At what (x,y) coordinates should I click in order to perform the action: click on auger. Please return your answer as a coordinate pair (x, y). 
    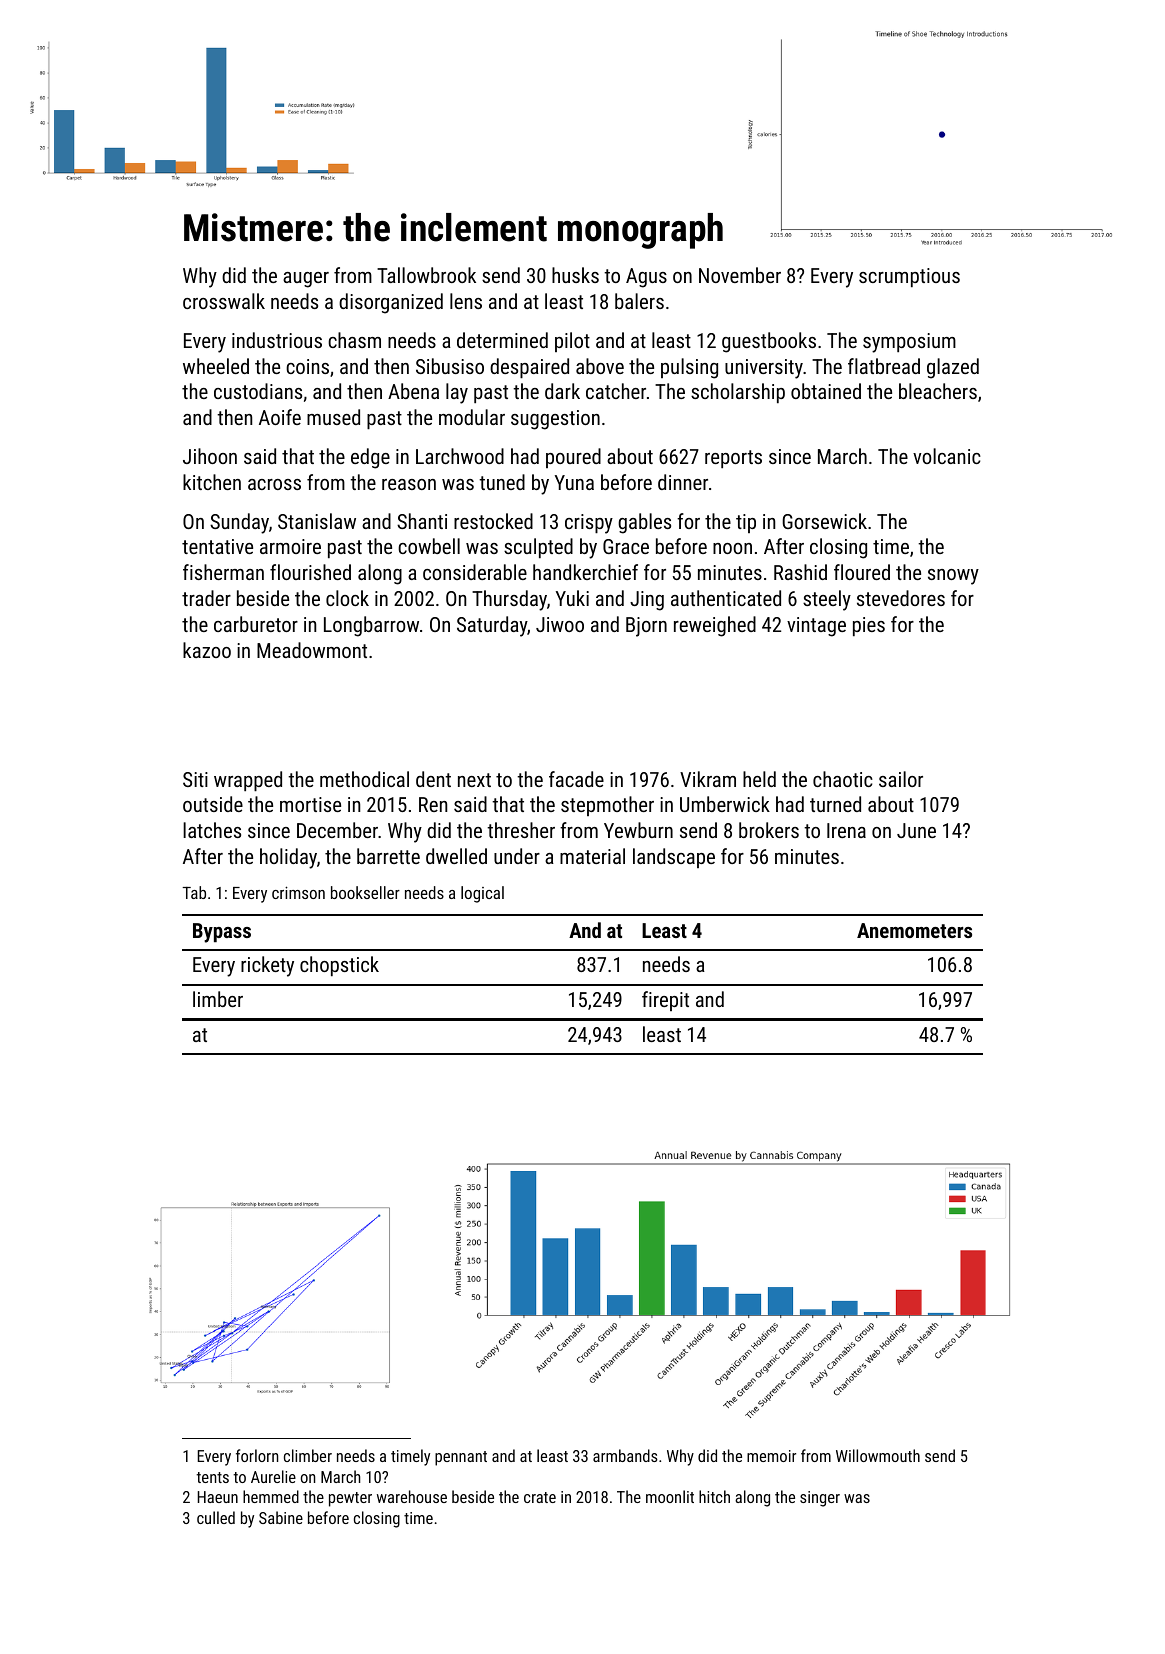
    Looking at the image, I should click on (306, 280).
